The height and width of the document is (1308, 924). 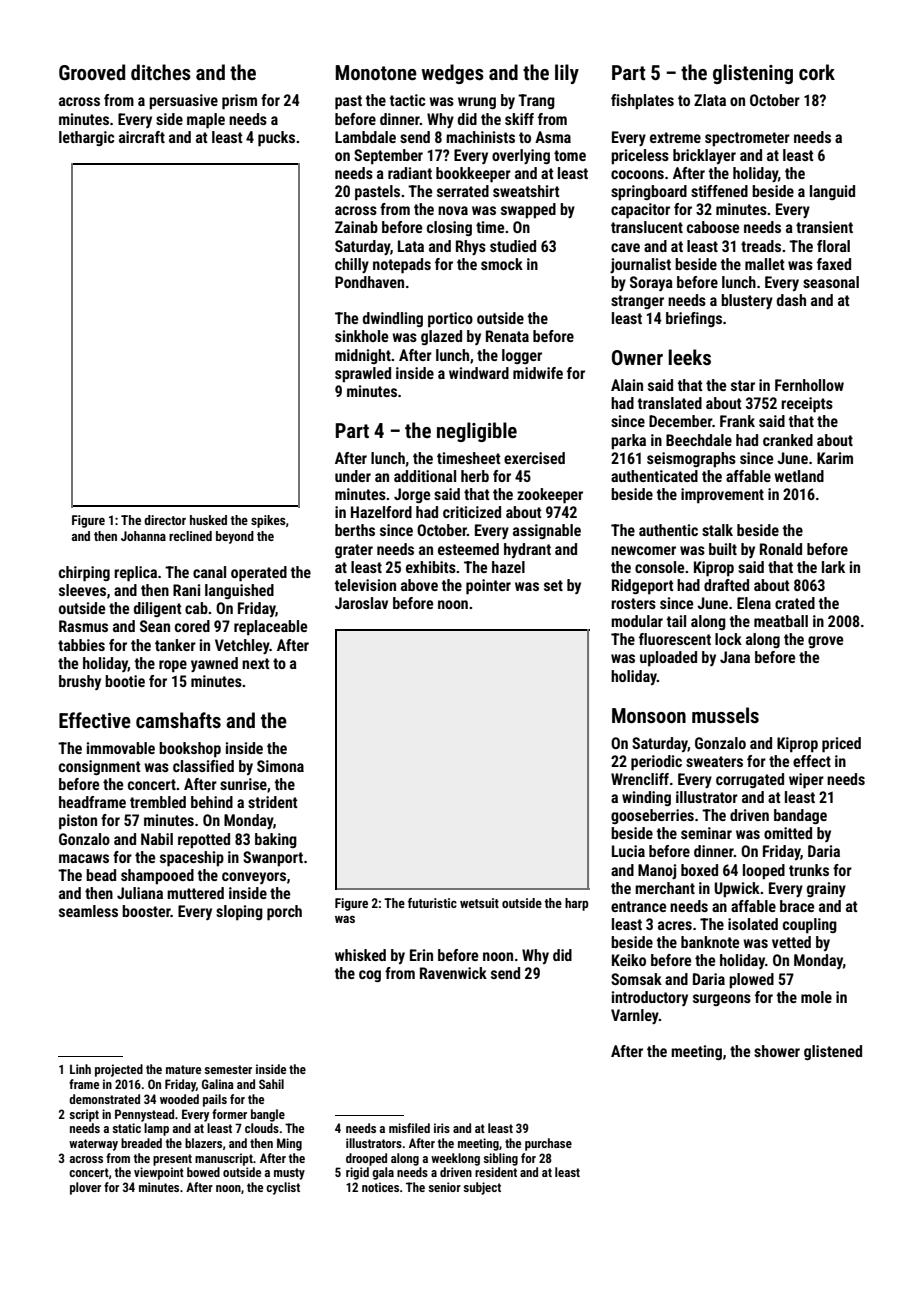 What do you see at coordinates (121, 748) in the document?
I see `immovable` at bounding box center [121, 748].
